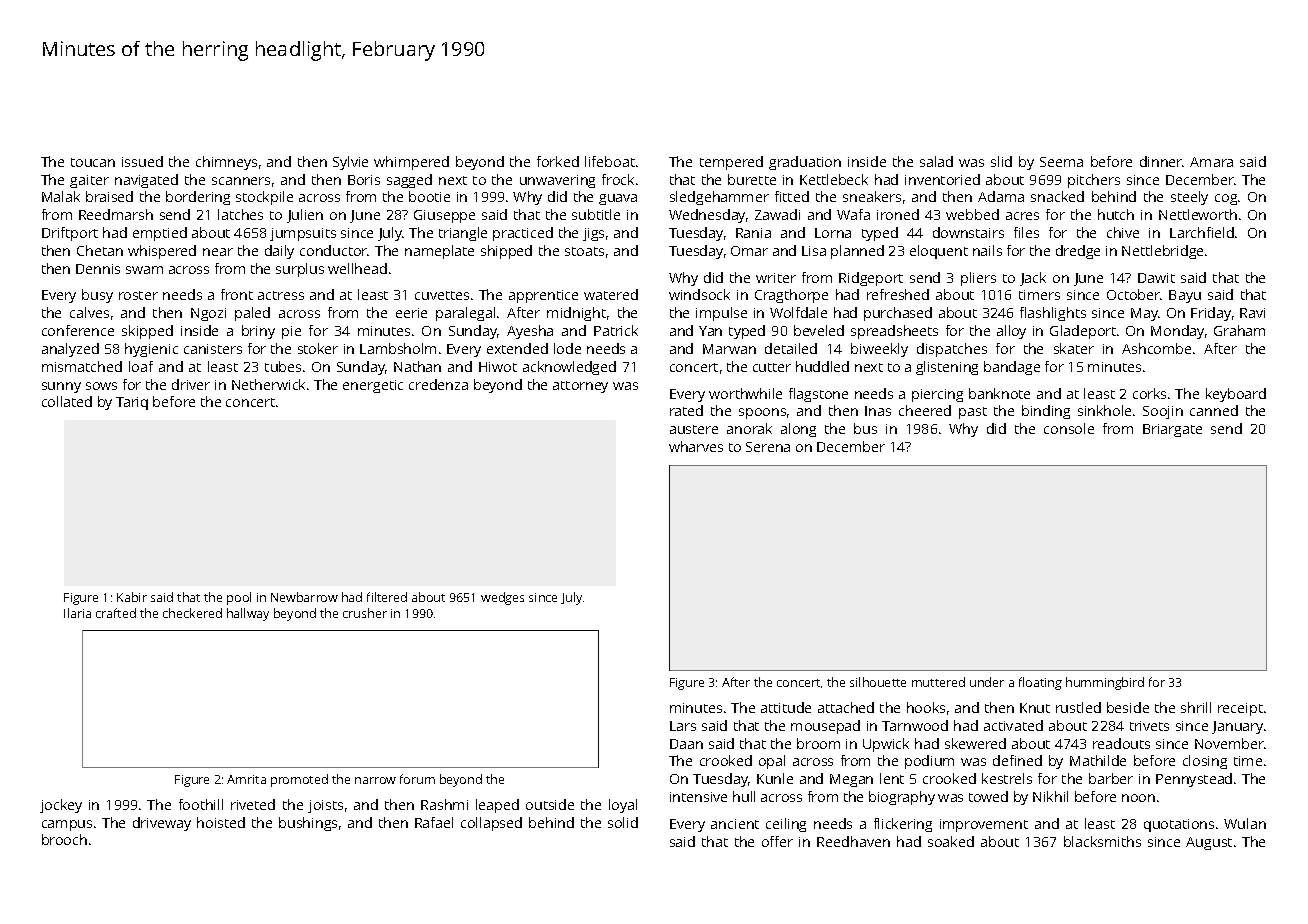  Describe the element at coordinates (731, 163) in the screenshot. I see `tempered` at that location.
